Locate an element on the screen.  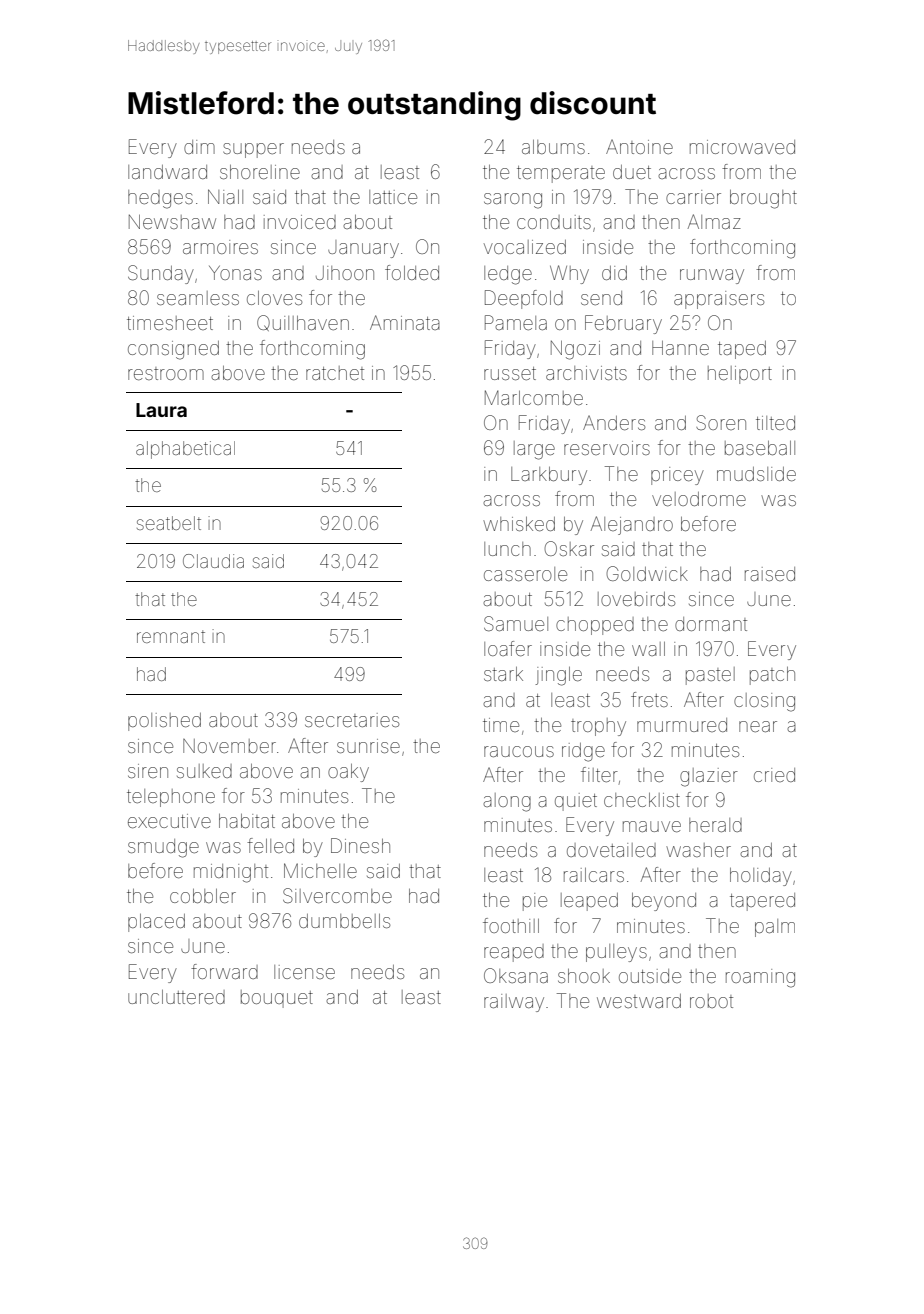
license is located at coordinates (304, 972).
